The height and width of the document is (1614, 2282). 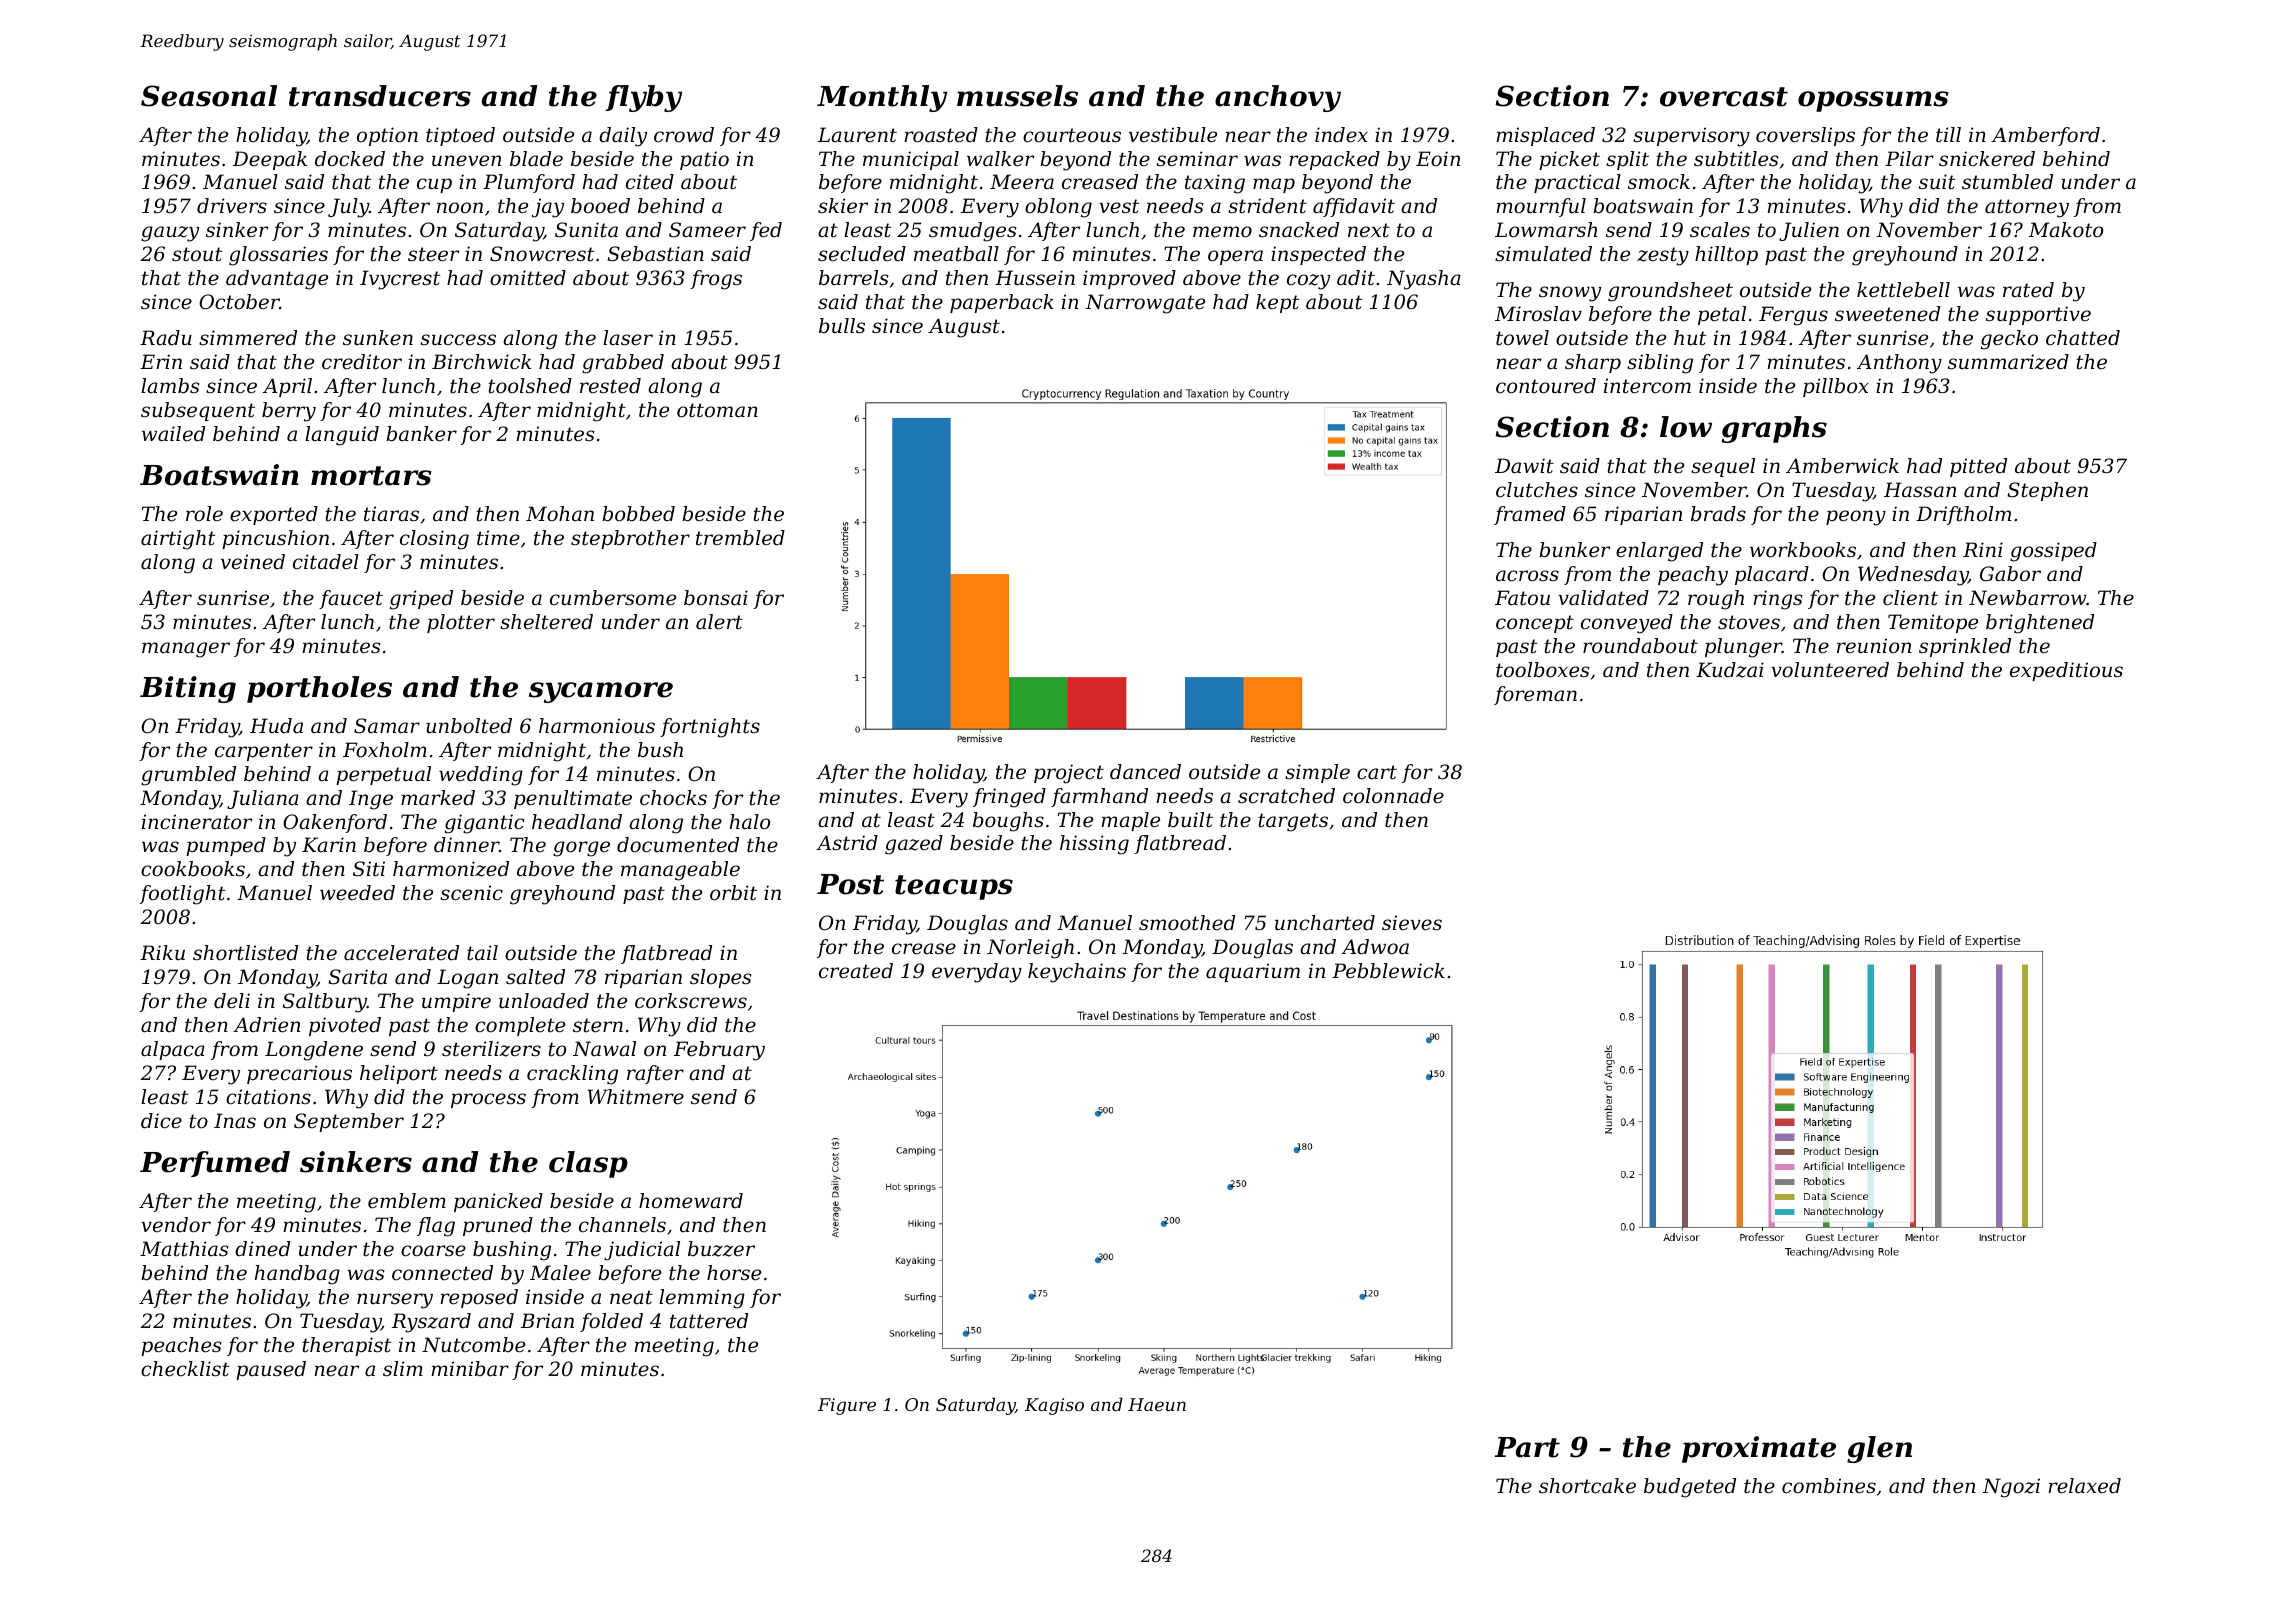 What do you see at coordinates (1570, 294) in the document?
I see `snowy` at bounding box center [1570, 294].
